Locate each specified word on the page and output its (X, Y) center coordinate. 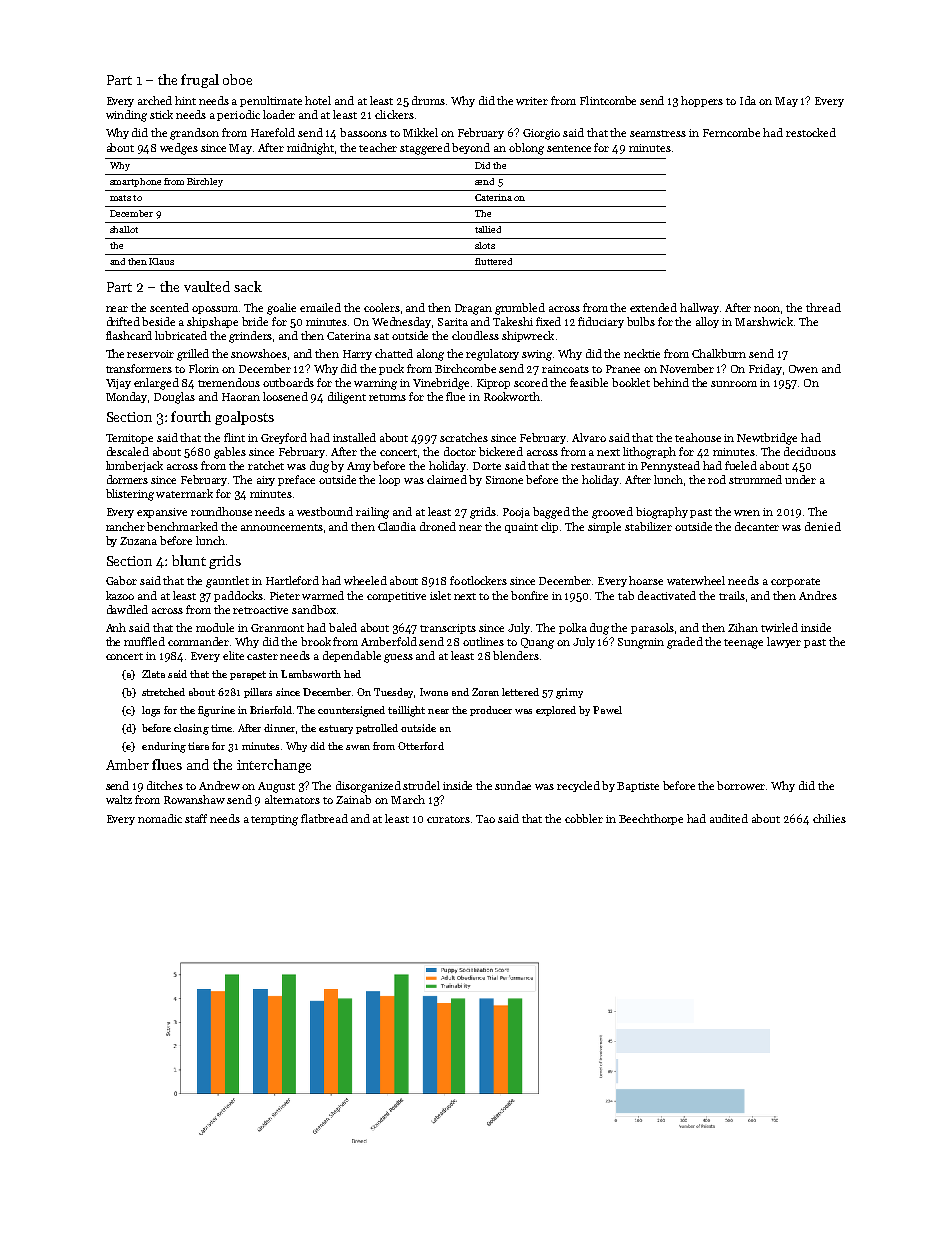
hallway (700, 308)
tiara (198, 746)
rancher (125, 526)
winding (126, 116)
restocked (811, 132)
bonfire (529, 595)
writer (532, 101)
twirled (779, 627)
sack (248, 286)
